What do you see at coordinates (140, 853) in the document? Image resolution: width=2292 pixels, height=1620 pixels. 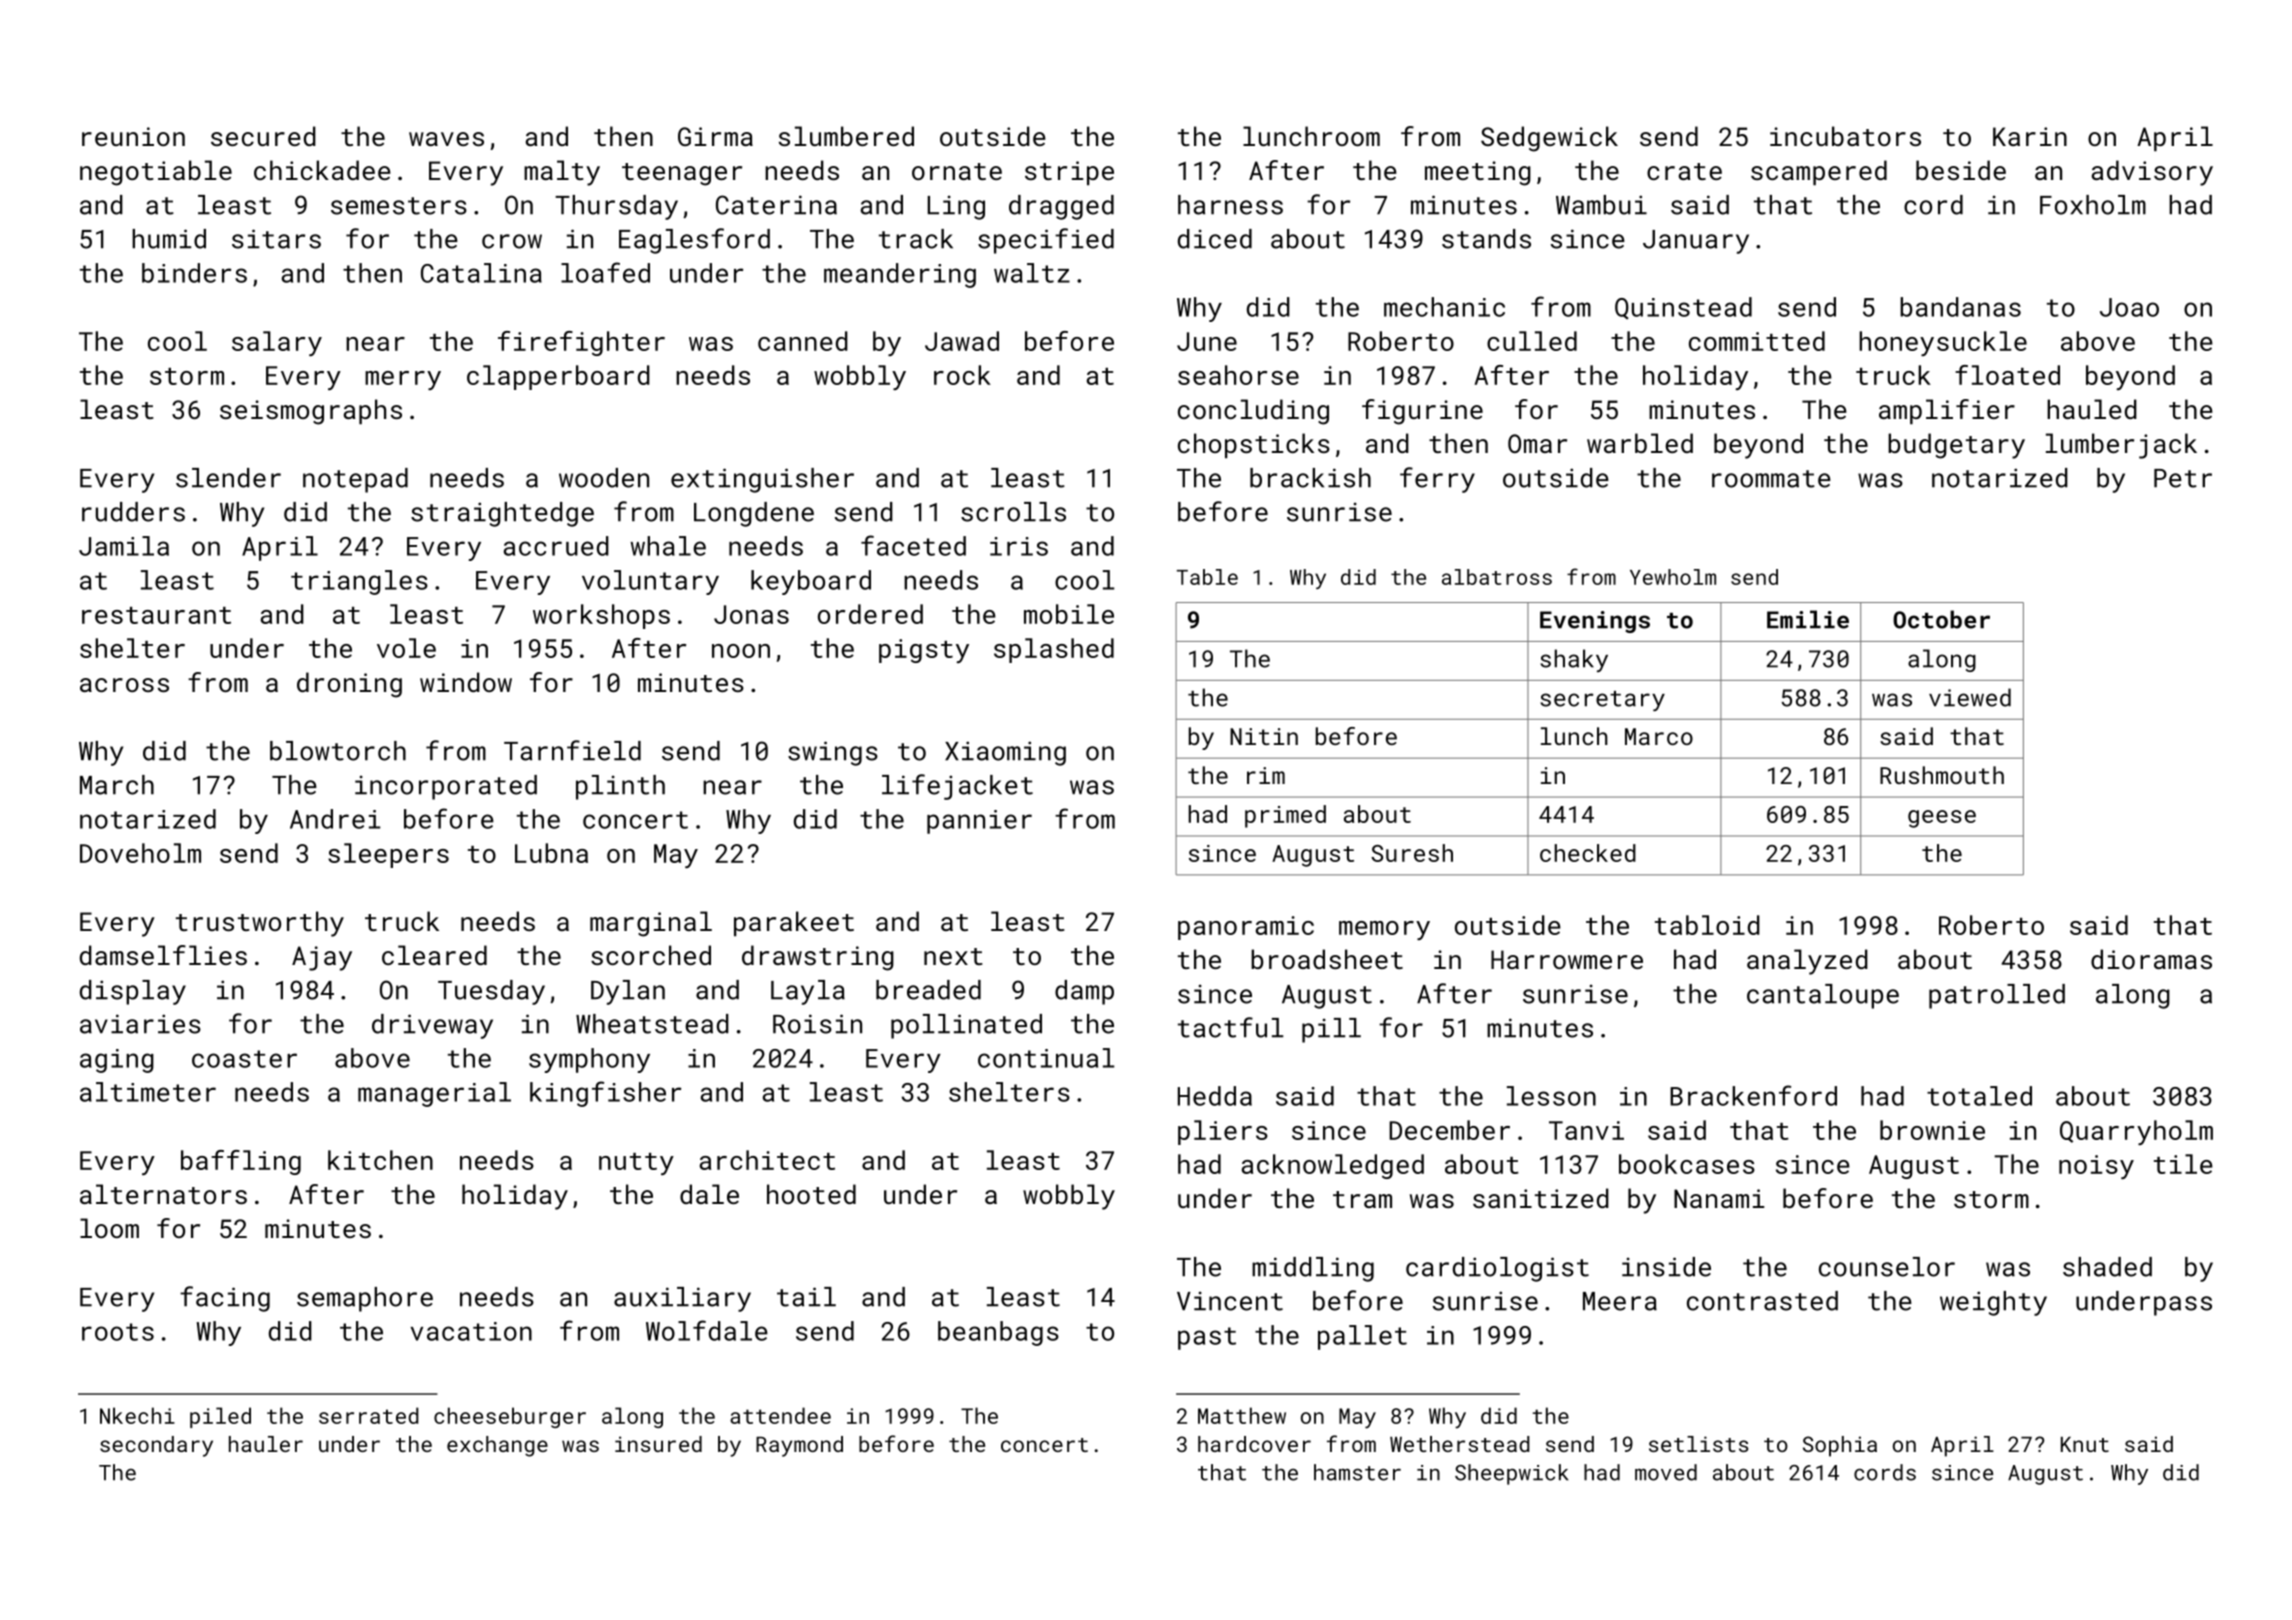 I see `Doveholm` at bounding box center [140, 853].
